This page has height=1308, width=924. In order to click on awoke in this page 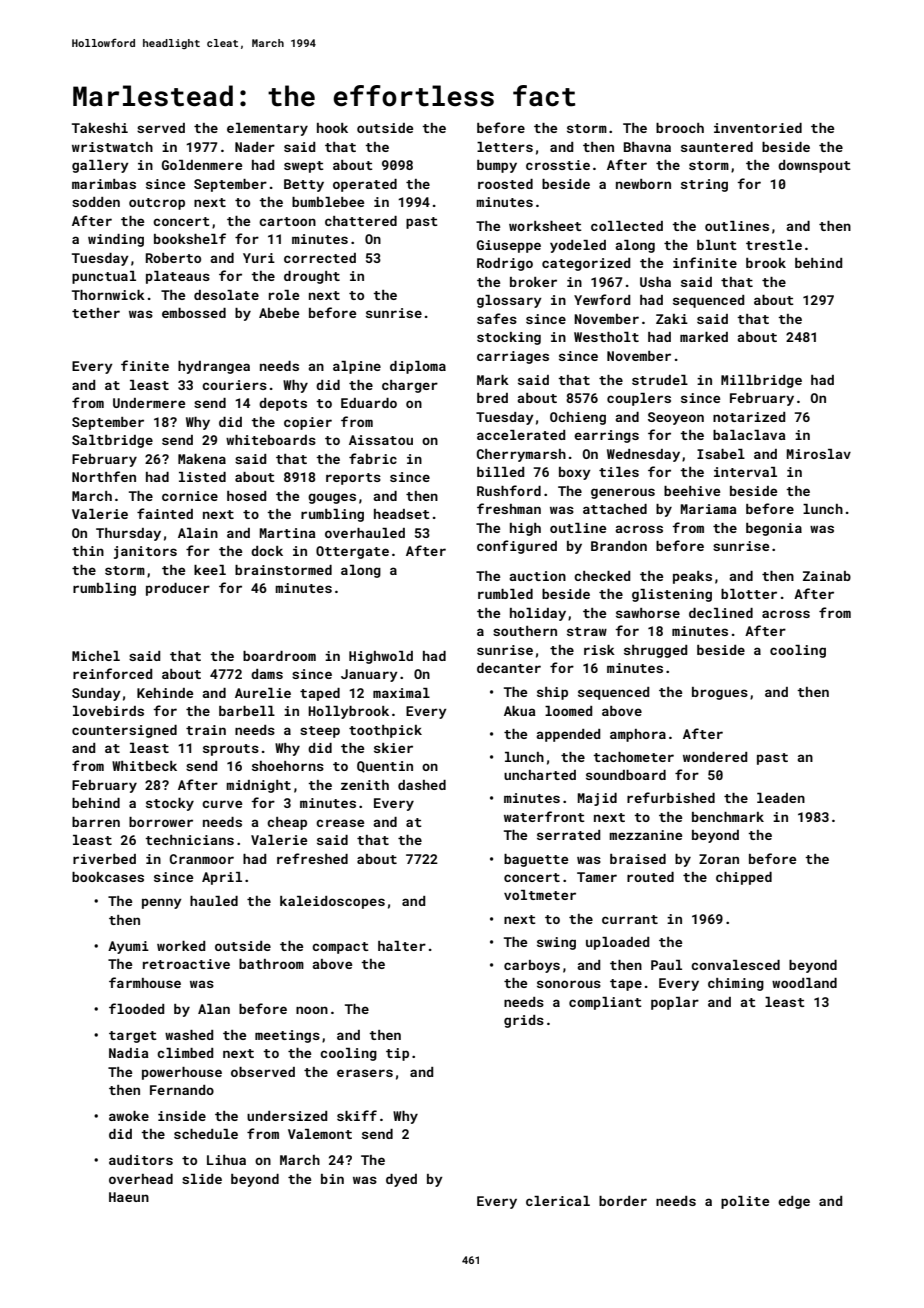, I will do `click(129, 1116)`.
